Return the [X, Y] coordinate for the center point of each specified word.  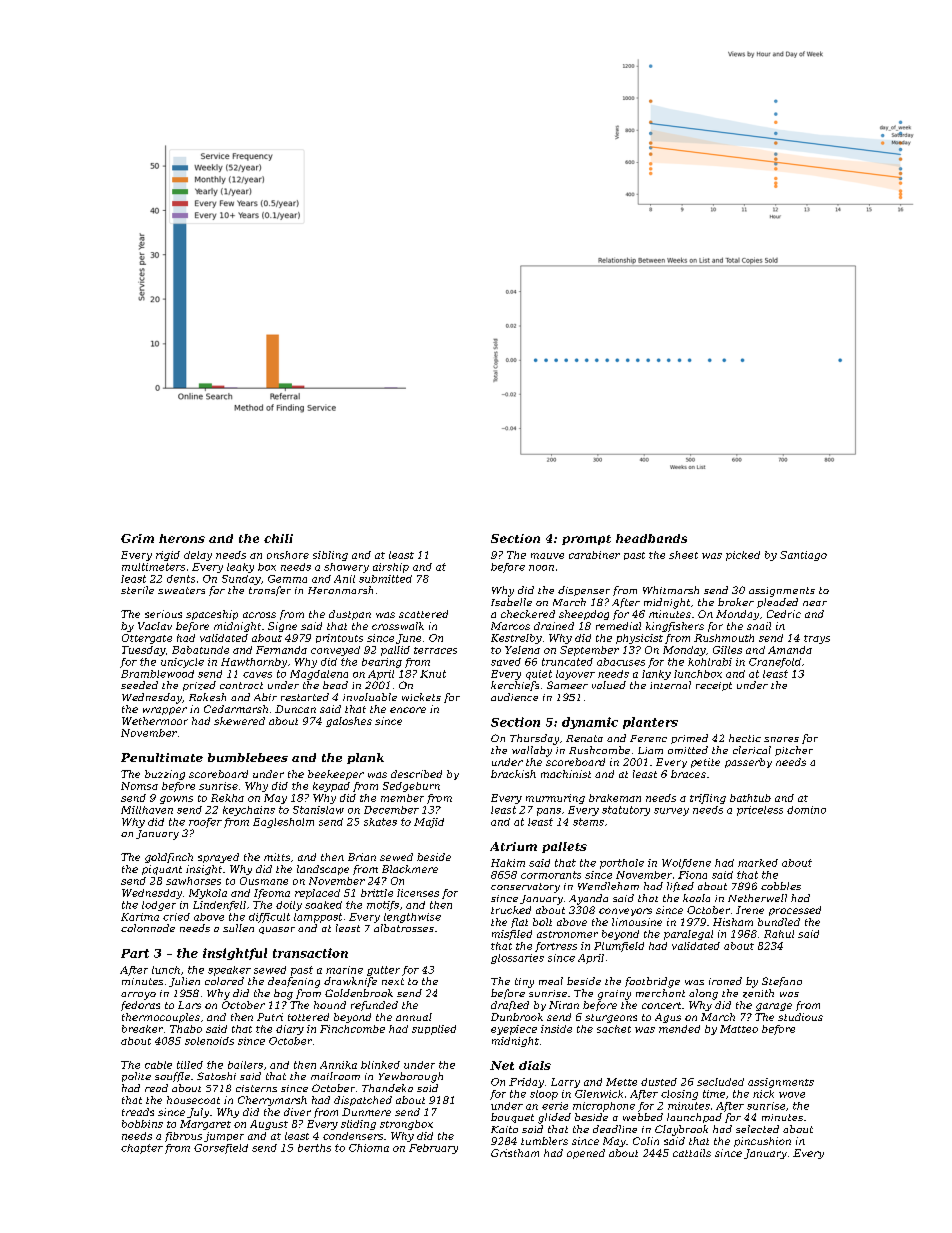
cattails [692, 1153]
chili [278, 538]
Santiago [803, 556]
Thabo [186, 1029]
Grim [137, 538]
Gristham [515, 1153]
